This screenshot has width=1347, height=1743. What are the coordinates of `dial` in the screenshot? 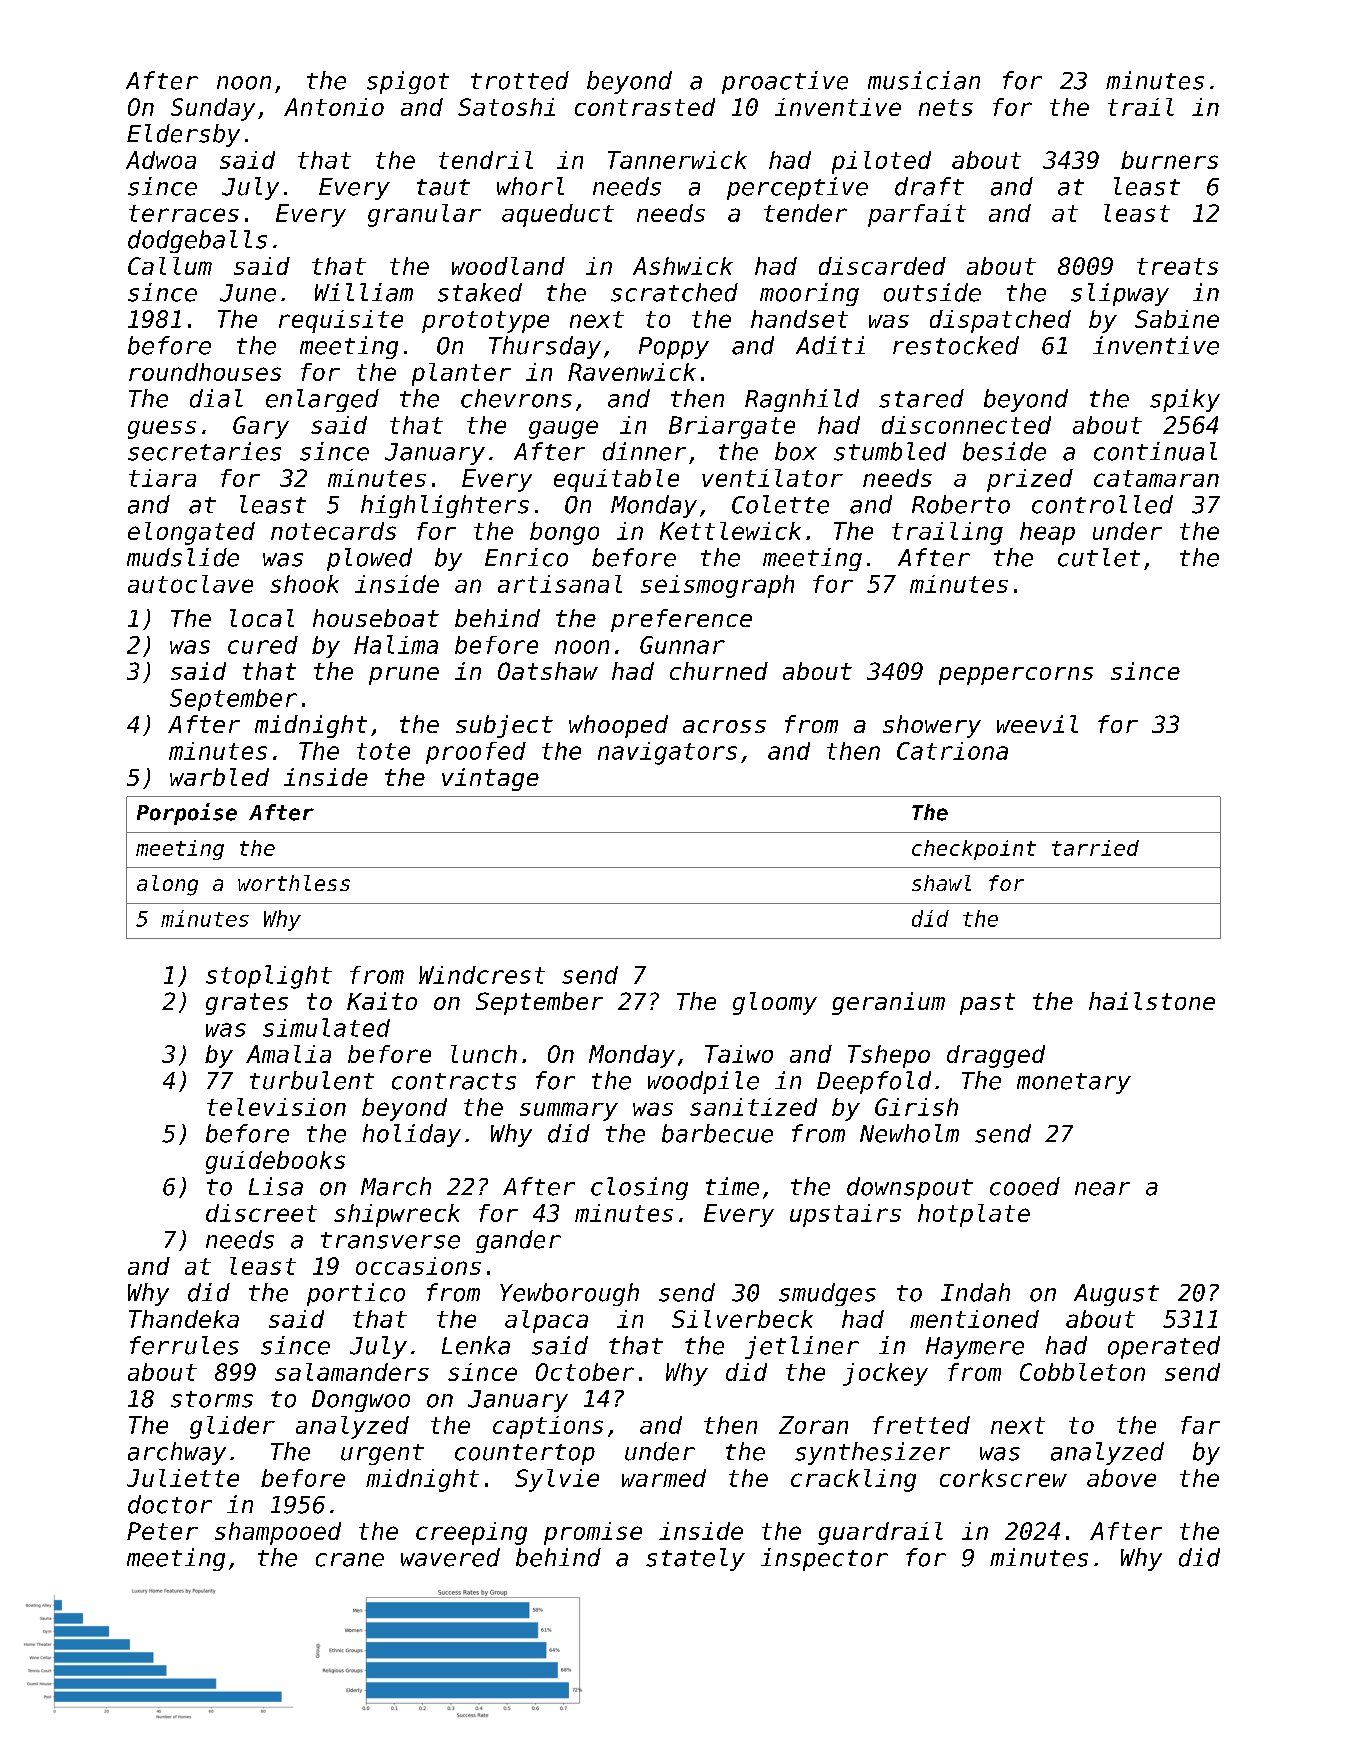 It's located at (216, 398).
